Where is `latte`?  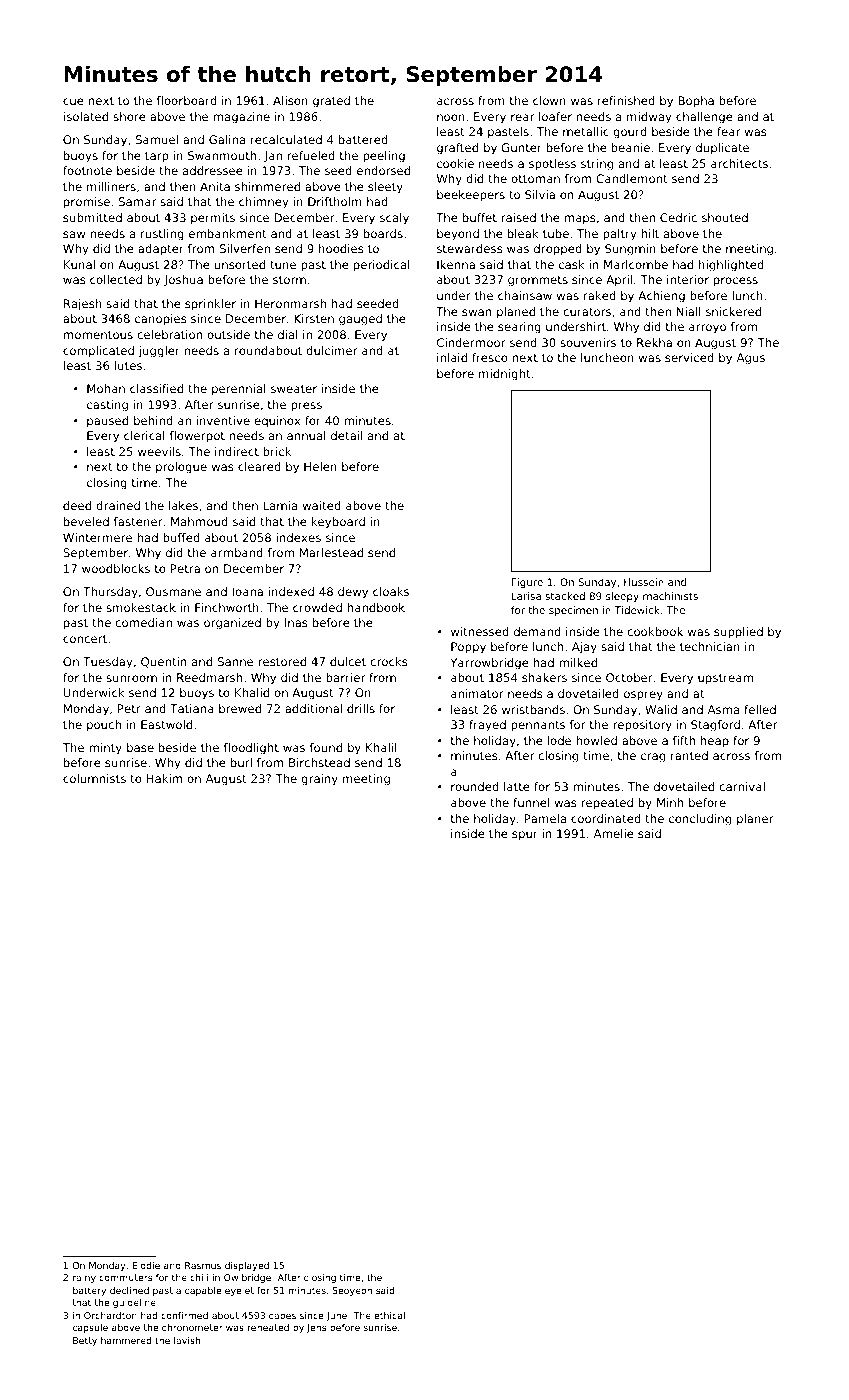 latte is located at coordinates (517, 786).
